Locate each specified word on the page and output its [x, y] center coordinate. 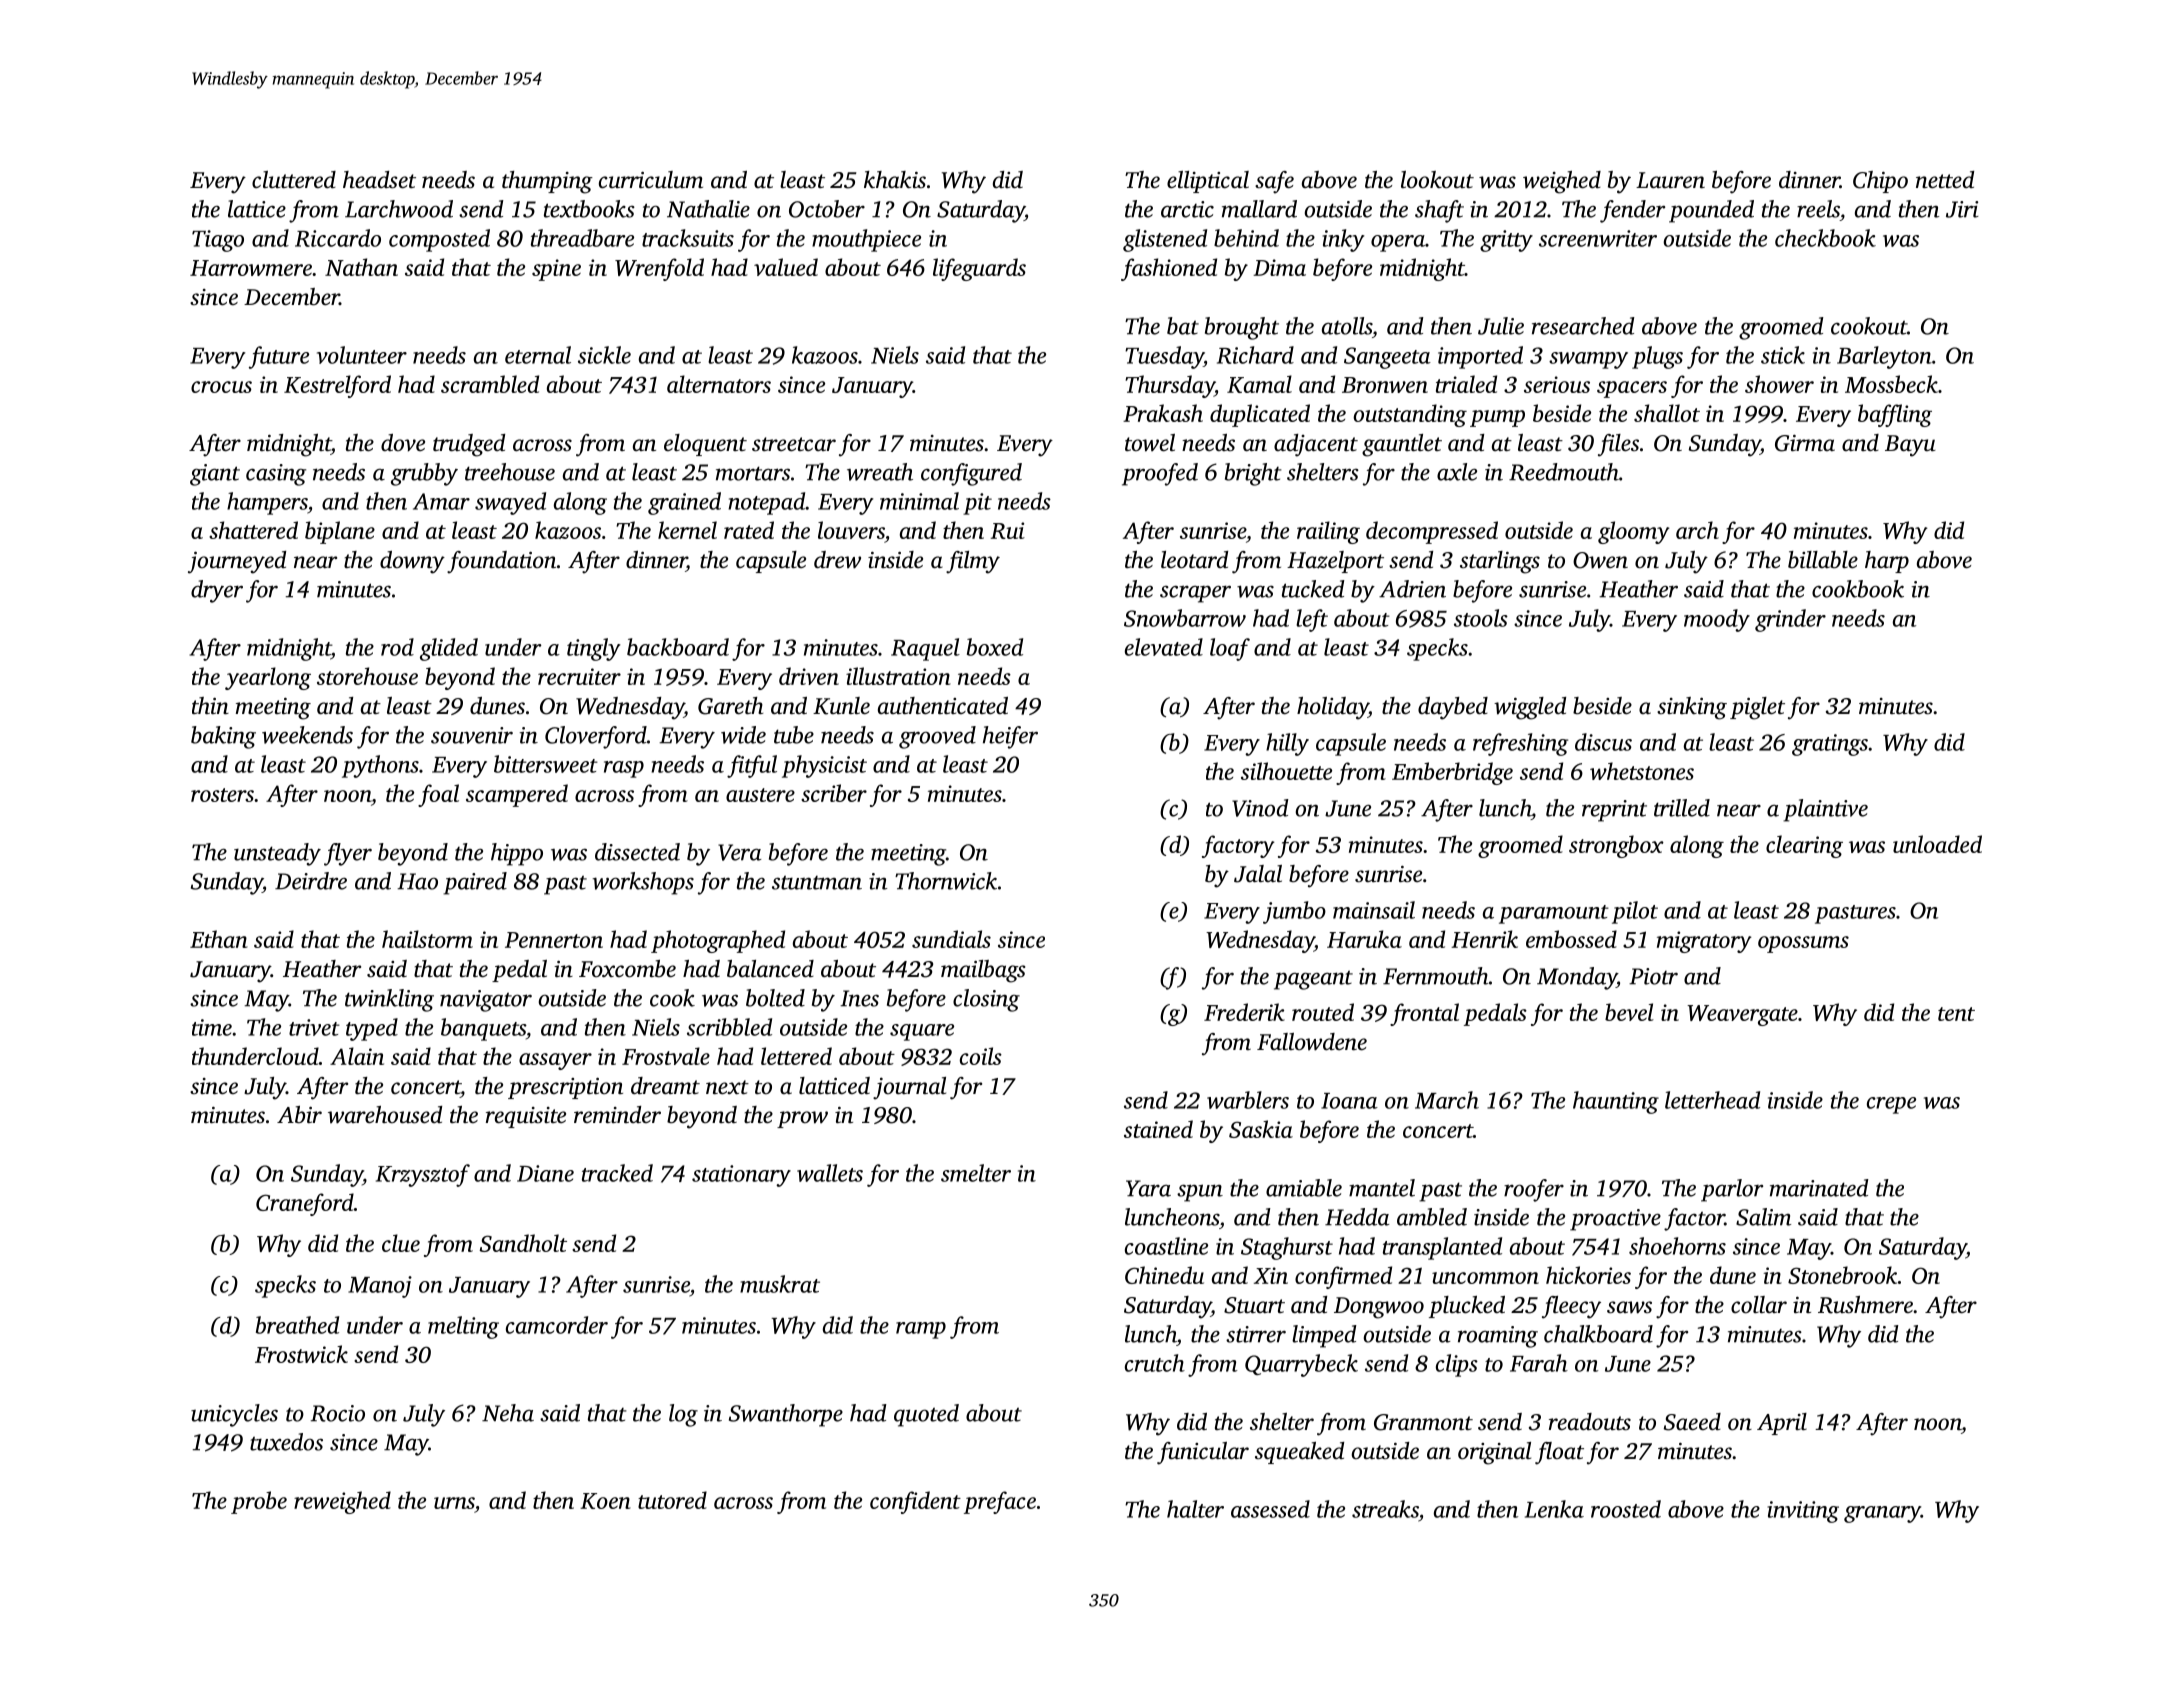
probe [259, 1502]
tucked [1313, 589]
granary [1882, 1514]
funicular [1203, 1453]
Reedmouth [1564, 472]
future [279, 357]
